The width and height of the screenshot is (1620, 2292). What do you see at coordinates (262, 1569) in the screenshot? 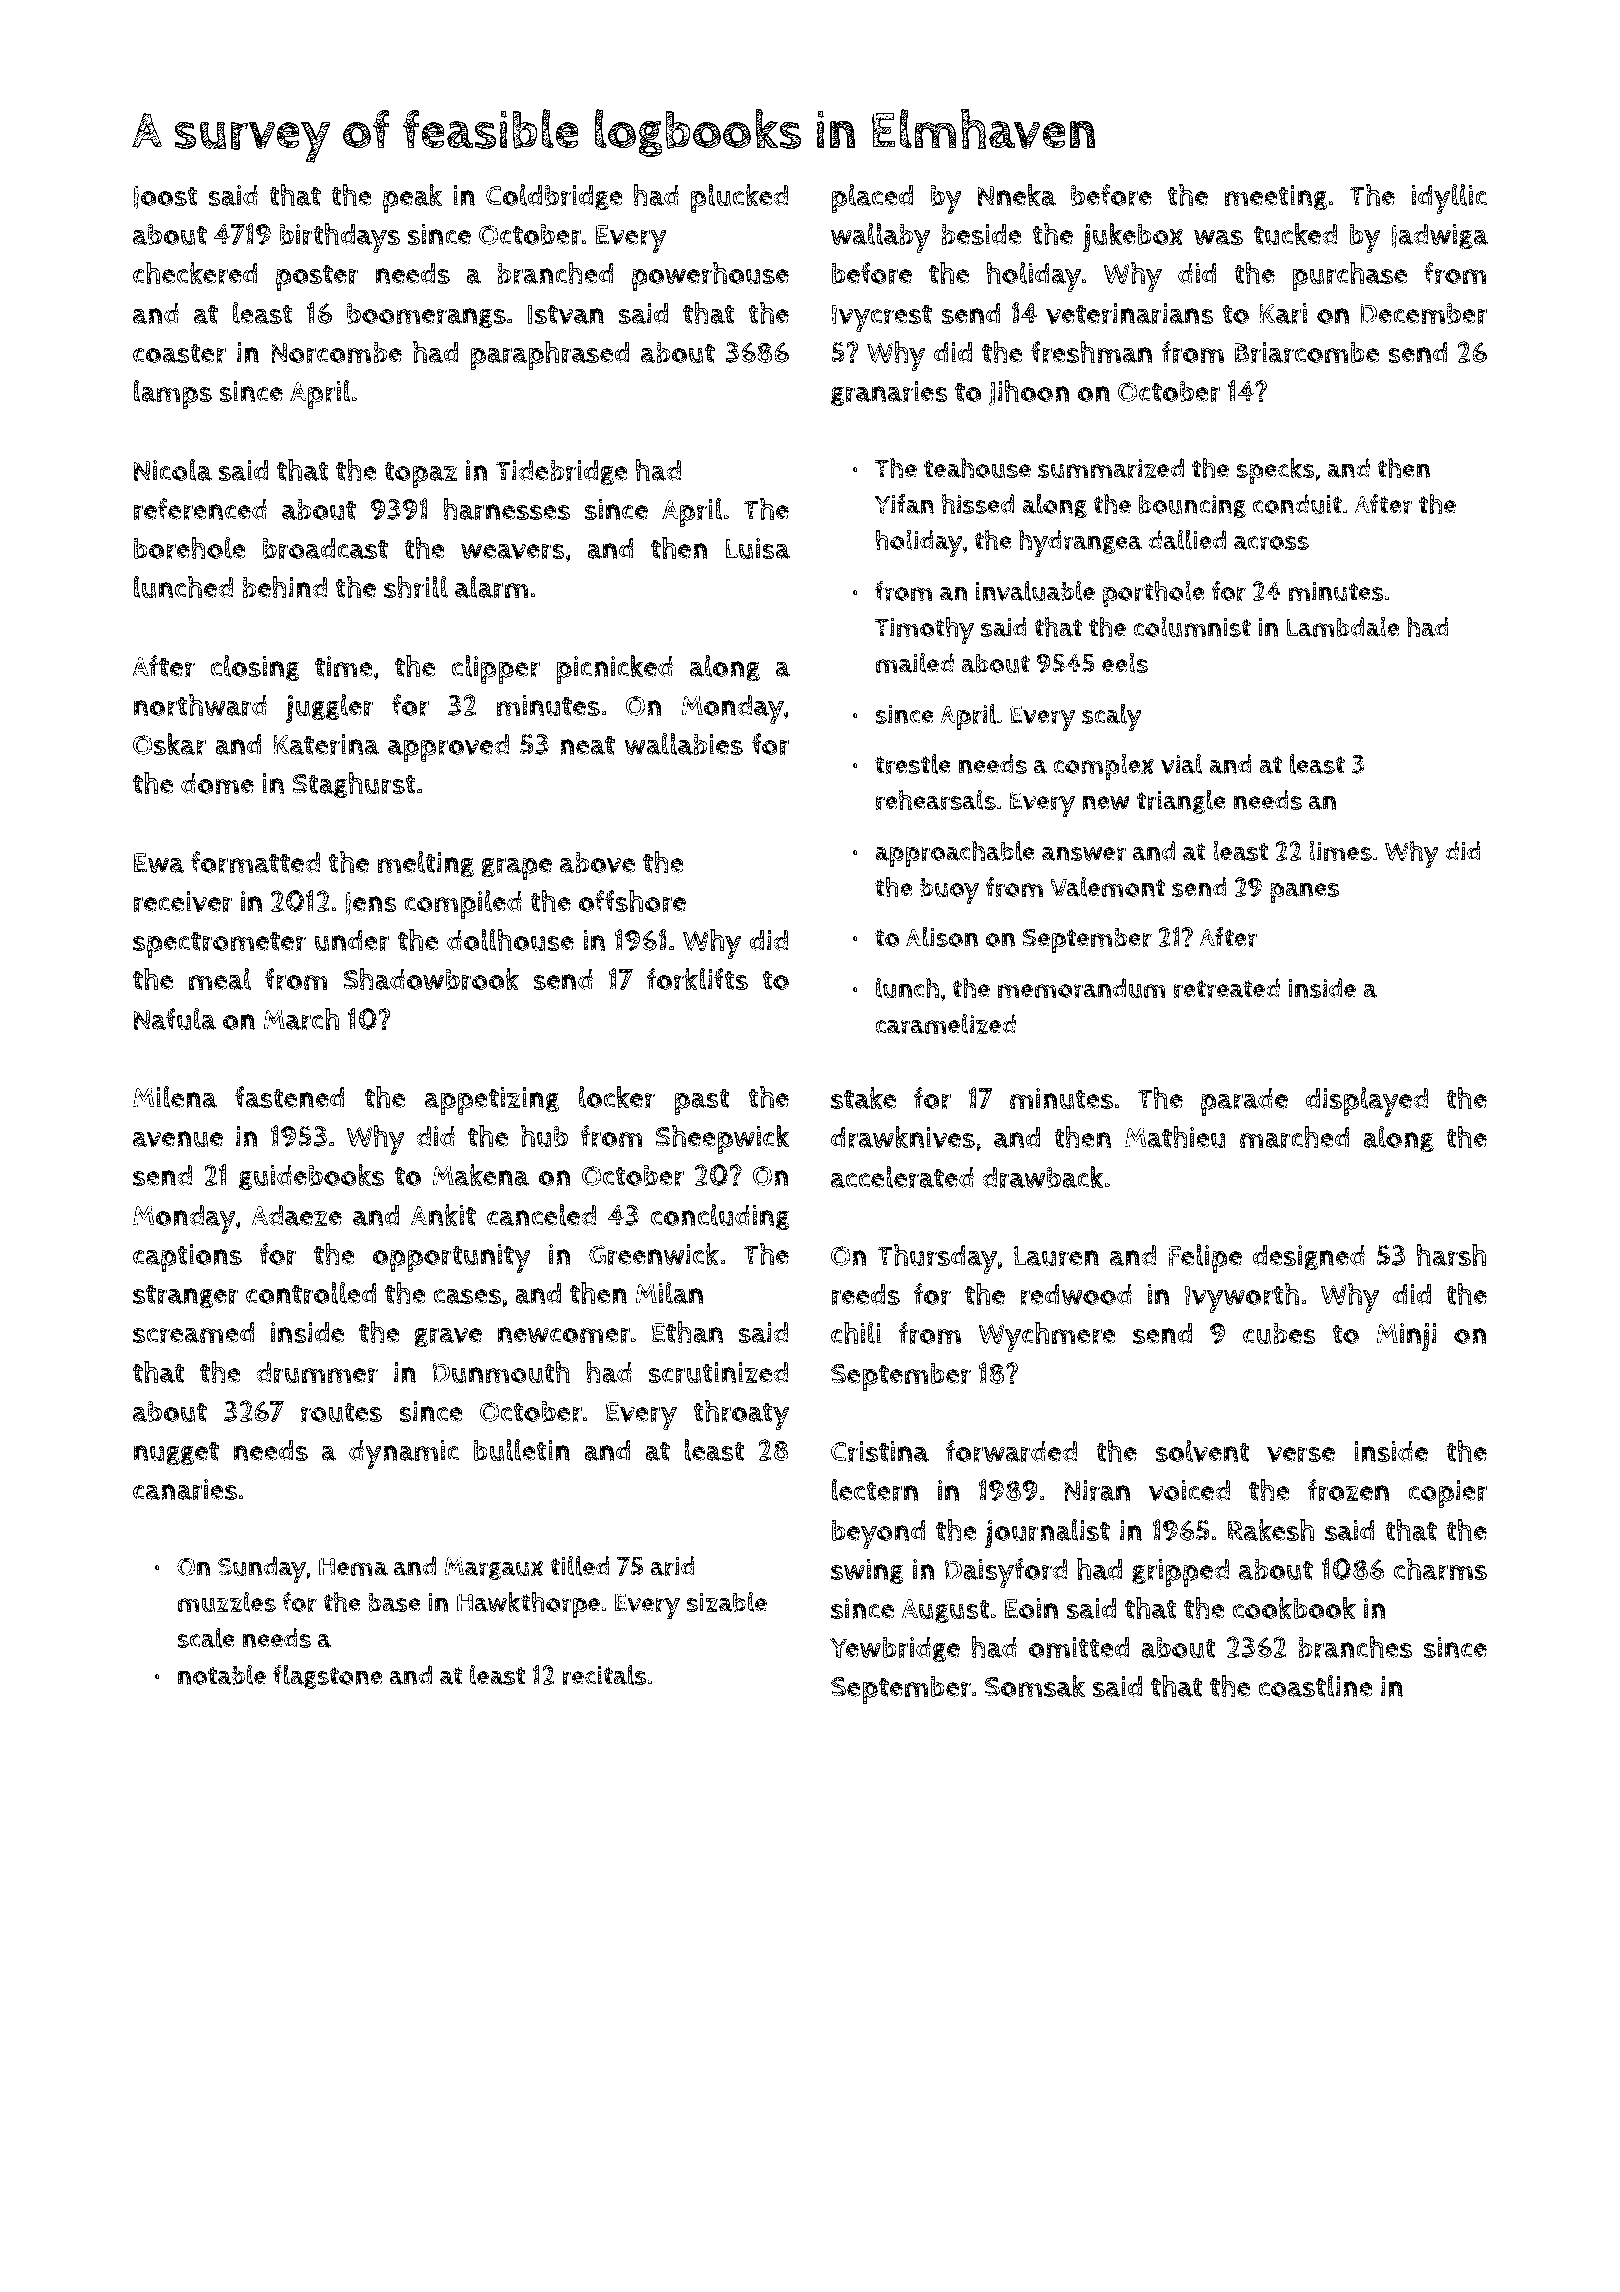
I see `Sunday` at bounding box center [262, 1569].
